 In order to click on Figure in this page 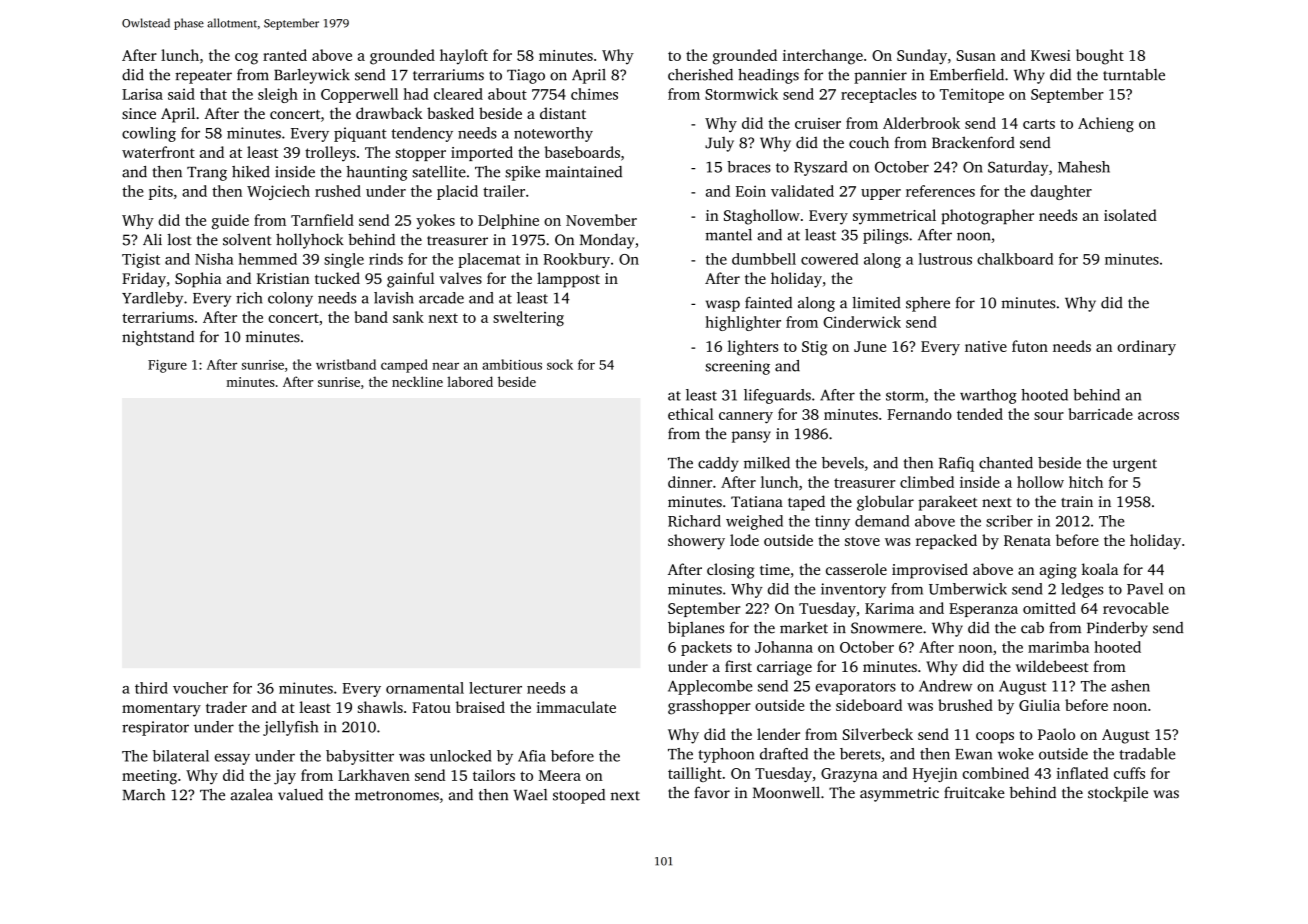, I will do `click(167, 366)`.
